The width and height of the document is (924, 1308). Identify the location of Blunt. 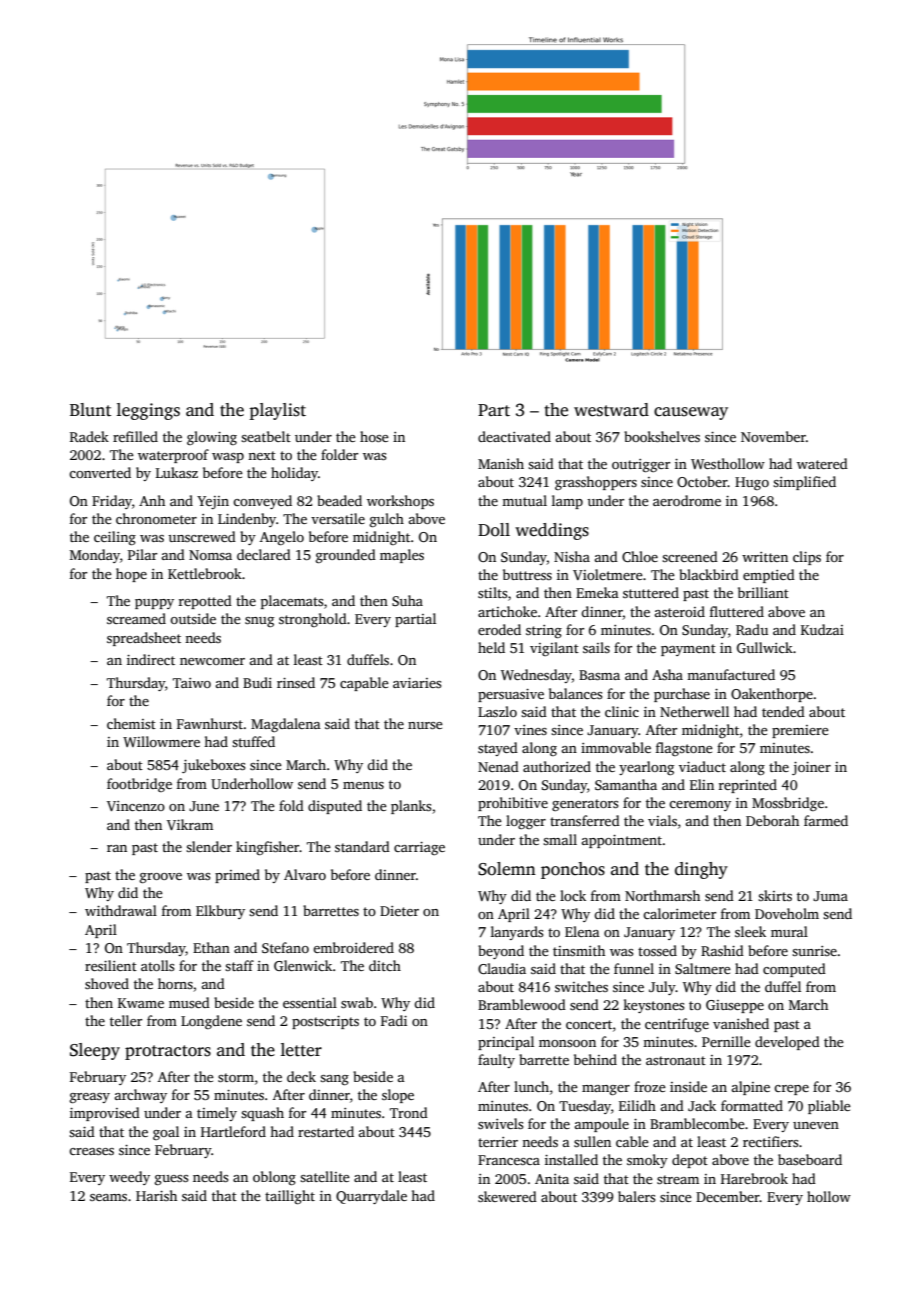
(90, 410).
